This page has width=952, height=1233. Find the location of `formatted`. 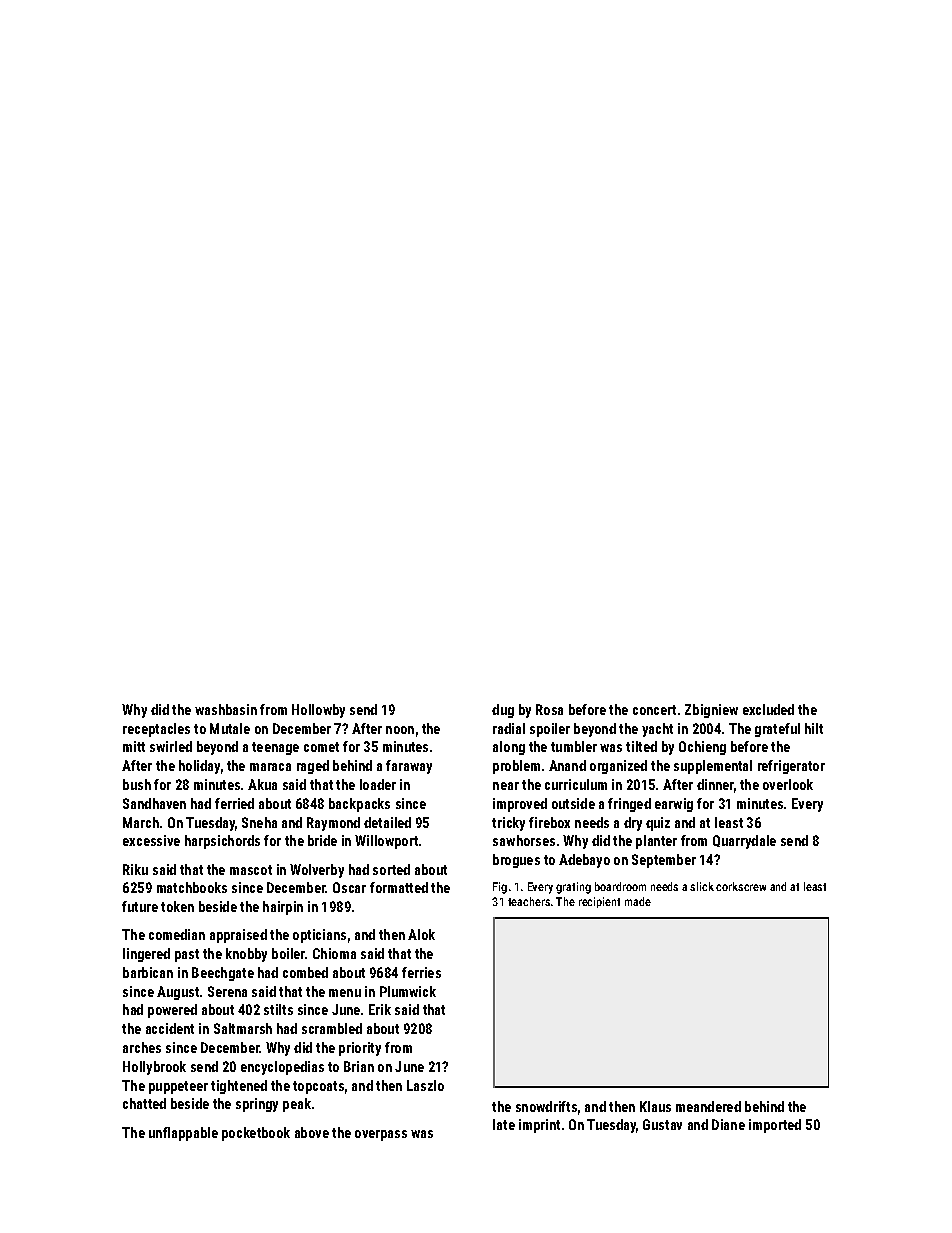

formatted is located at coordinates (399, 887).
